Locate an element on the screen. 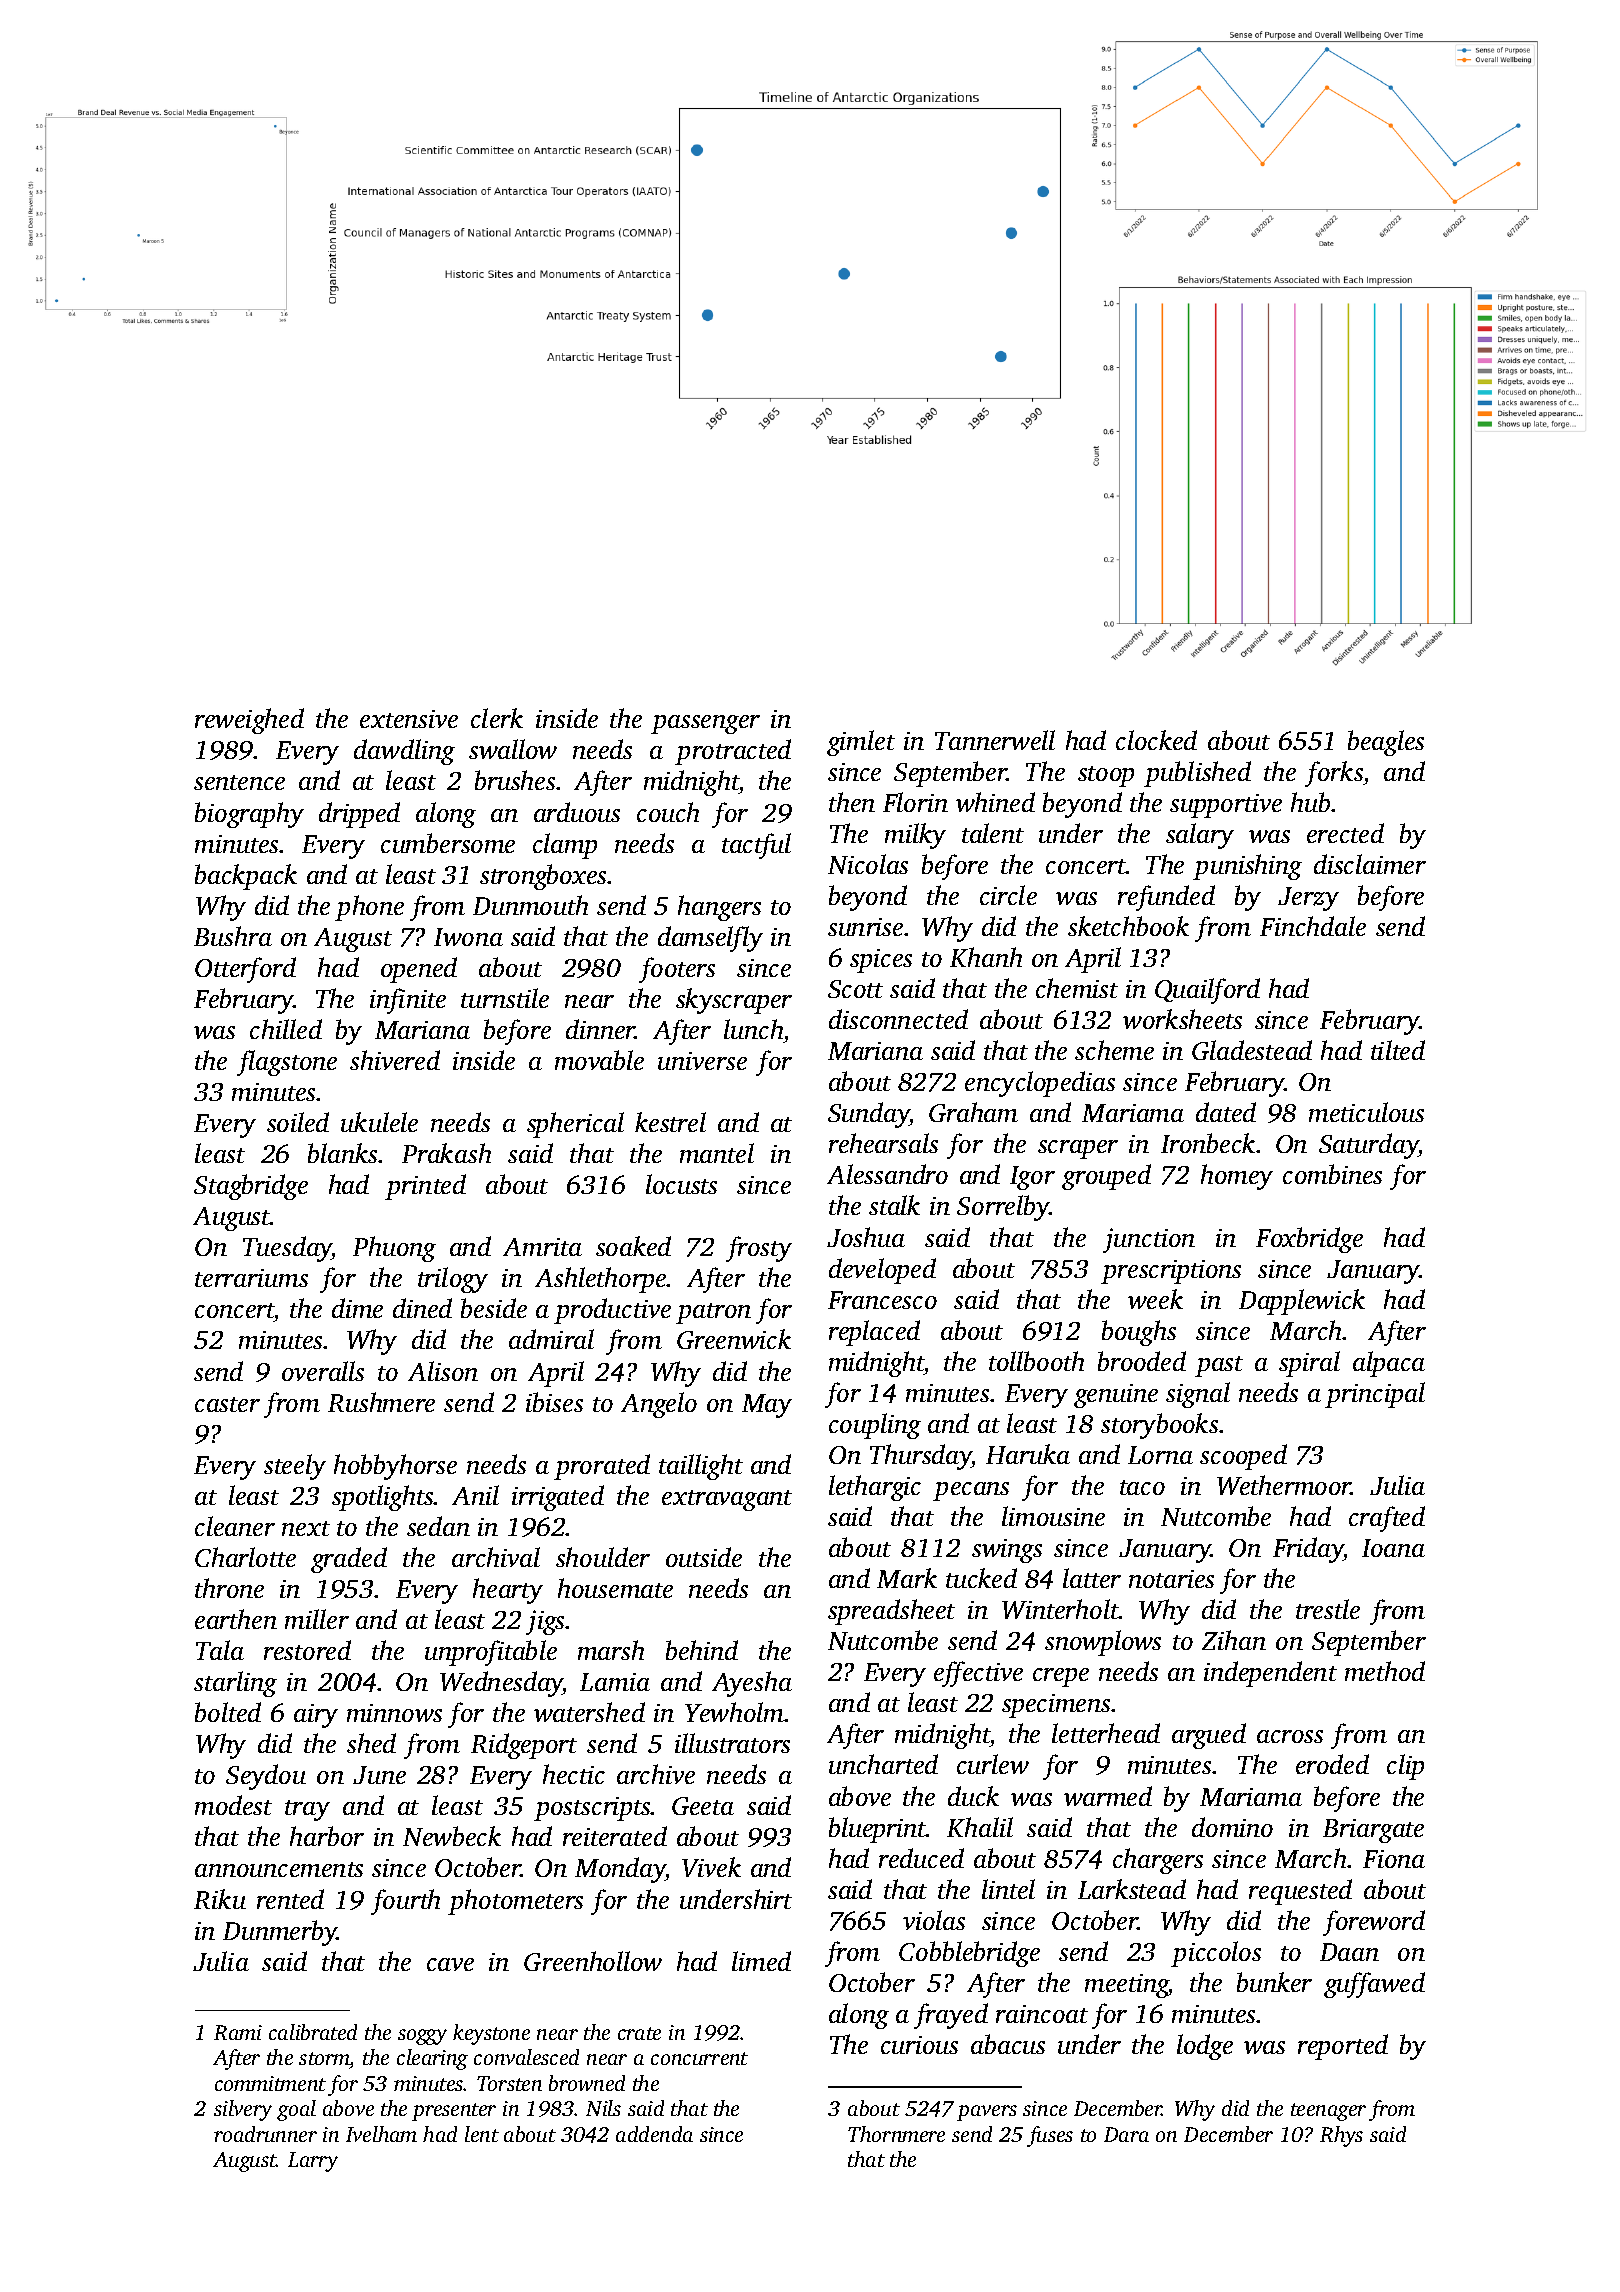 This screenshot has height=2292, width=1620. frosty is located at coordinates (759, 1249).
